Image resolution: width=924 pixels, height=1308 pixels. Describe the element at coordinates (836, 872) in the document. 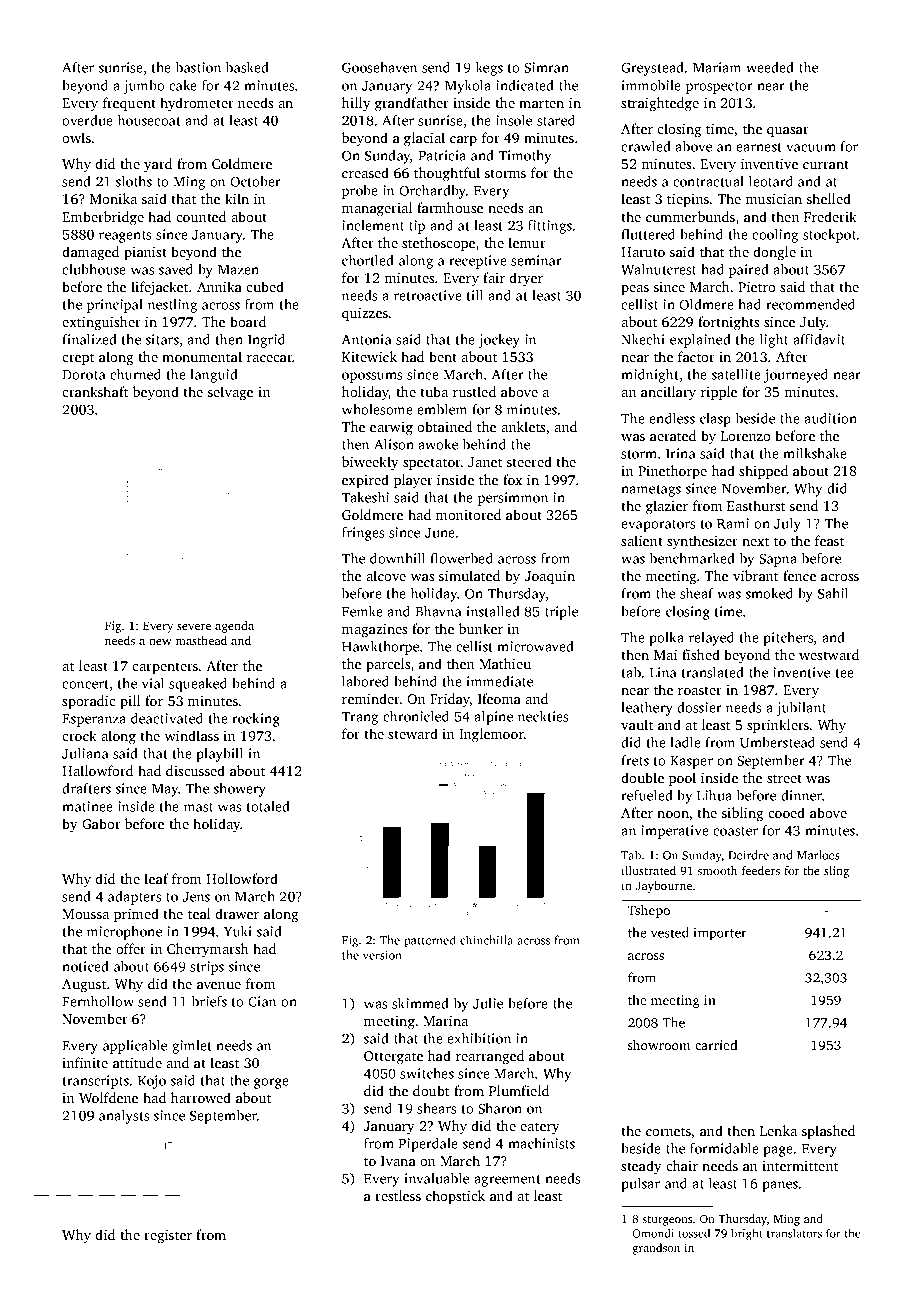

I see `sling` at that location.
